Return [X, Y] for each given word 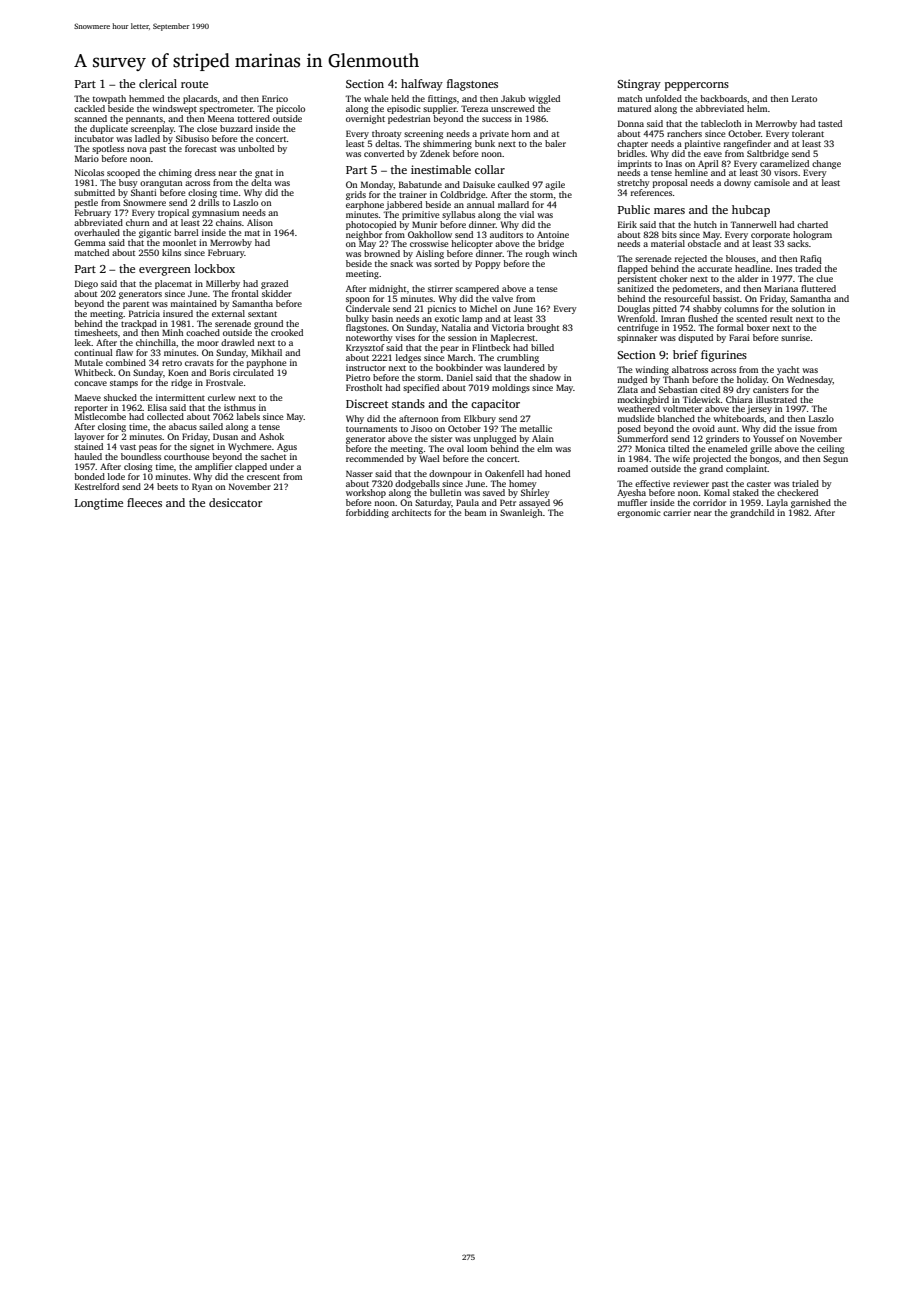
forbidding [367, 513]
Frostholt [364, 387]
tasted [830, 123]
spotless [108, 149]
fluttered [818, 288]
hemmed [146, 98]
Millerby [223, 284]
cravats [199, 363]
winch [564, 253]
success [497, 119]
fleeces [144, 502]
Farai [739, 337]
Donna [631, 123]
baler [555, 143]
